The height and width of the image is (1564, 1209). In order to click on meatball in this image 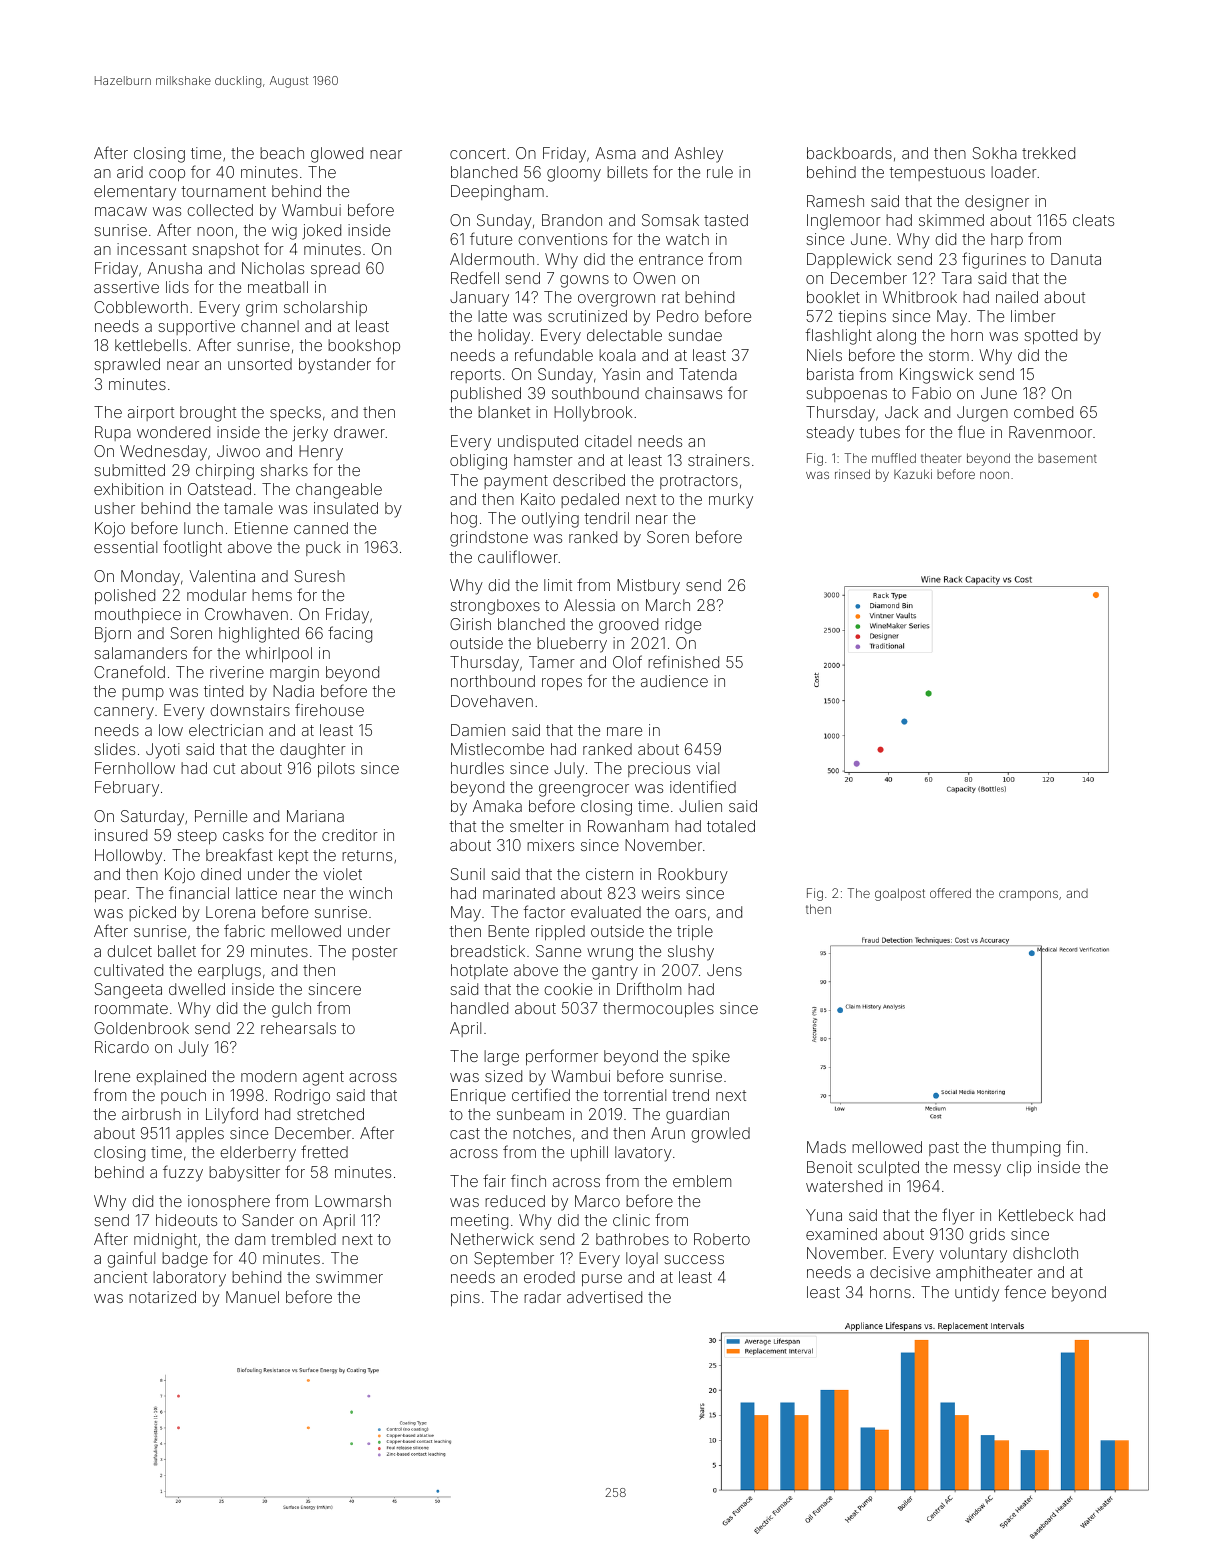, I will do `click(278, 287)`.
